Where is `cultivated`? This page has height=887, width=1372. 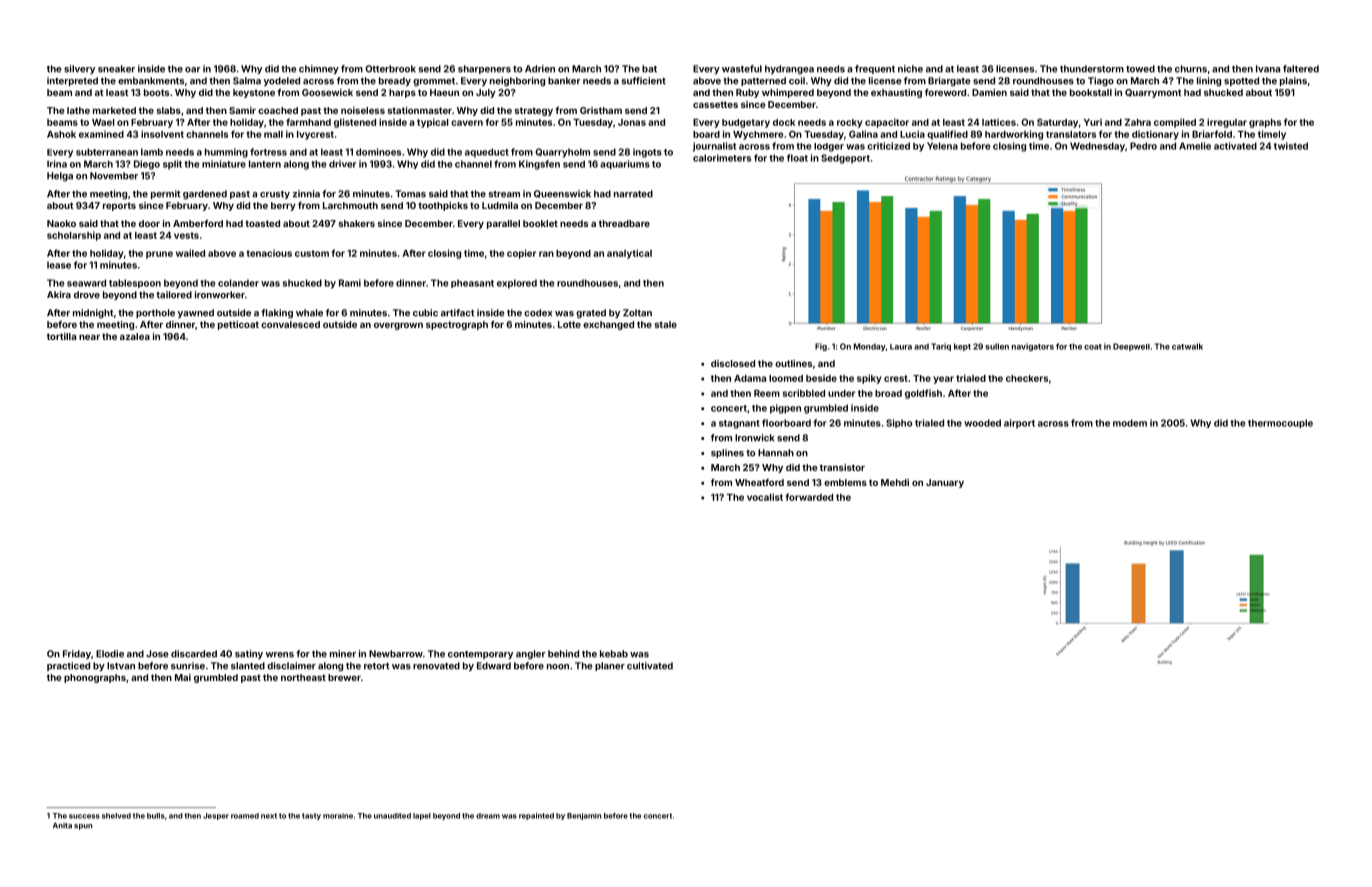 cultivated is located at coordinates (650, 666).
